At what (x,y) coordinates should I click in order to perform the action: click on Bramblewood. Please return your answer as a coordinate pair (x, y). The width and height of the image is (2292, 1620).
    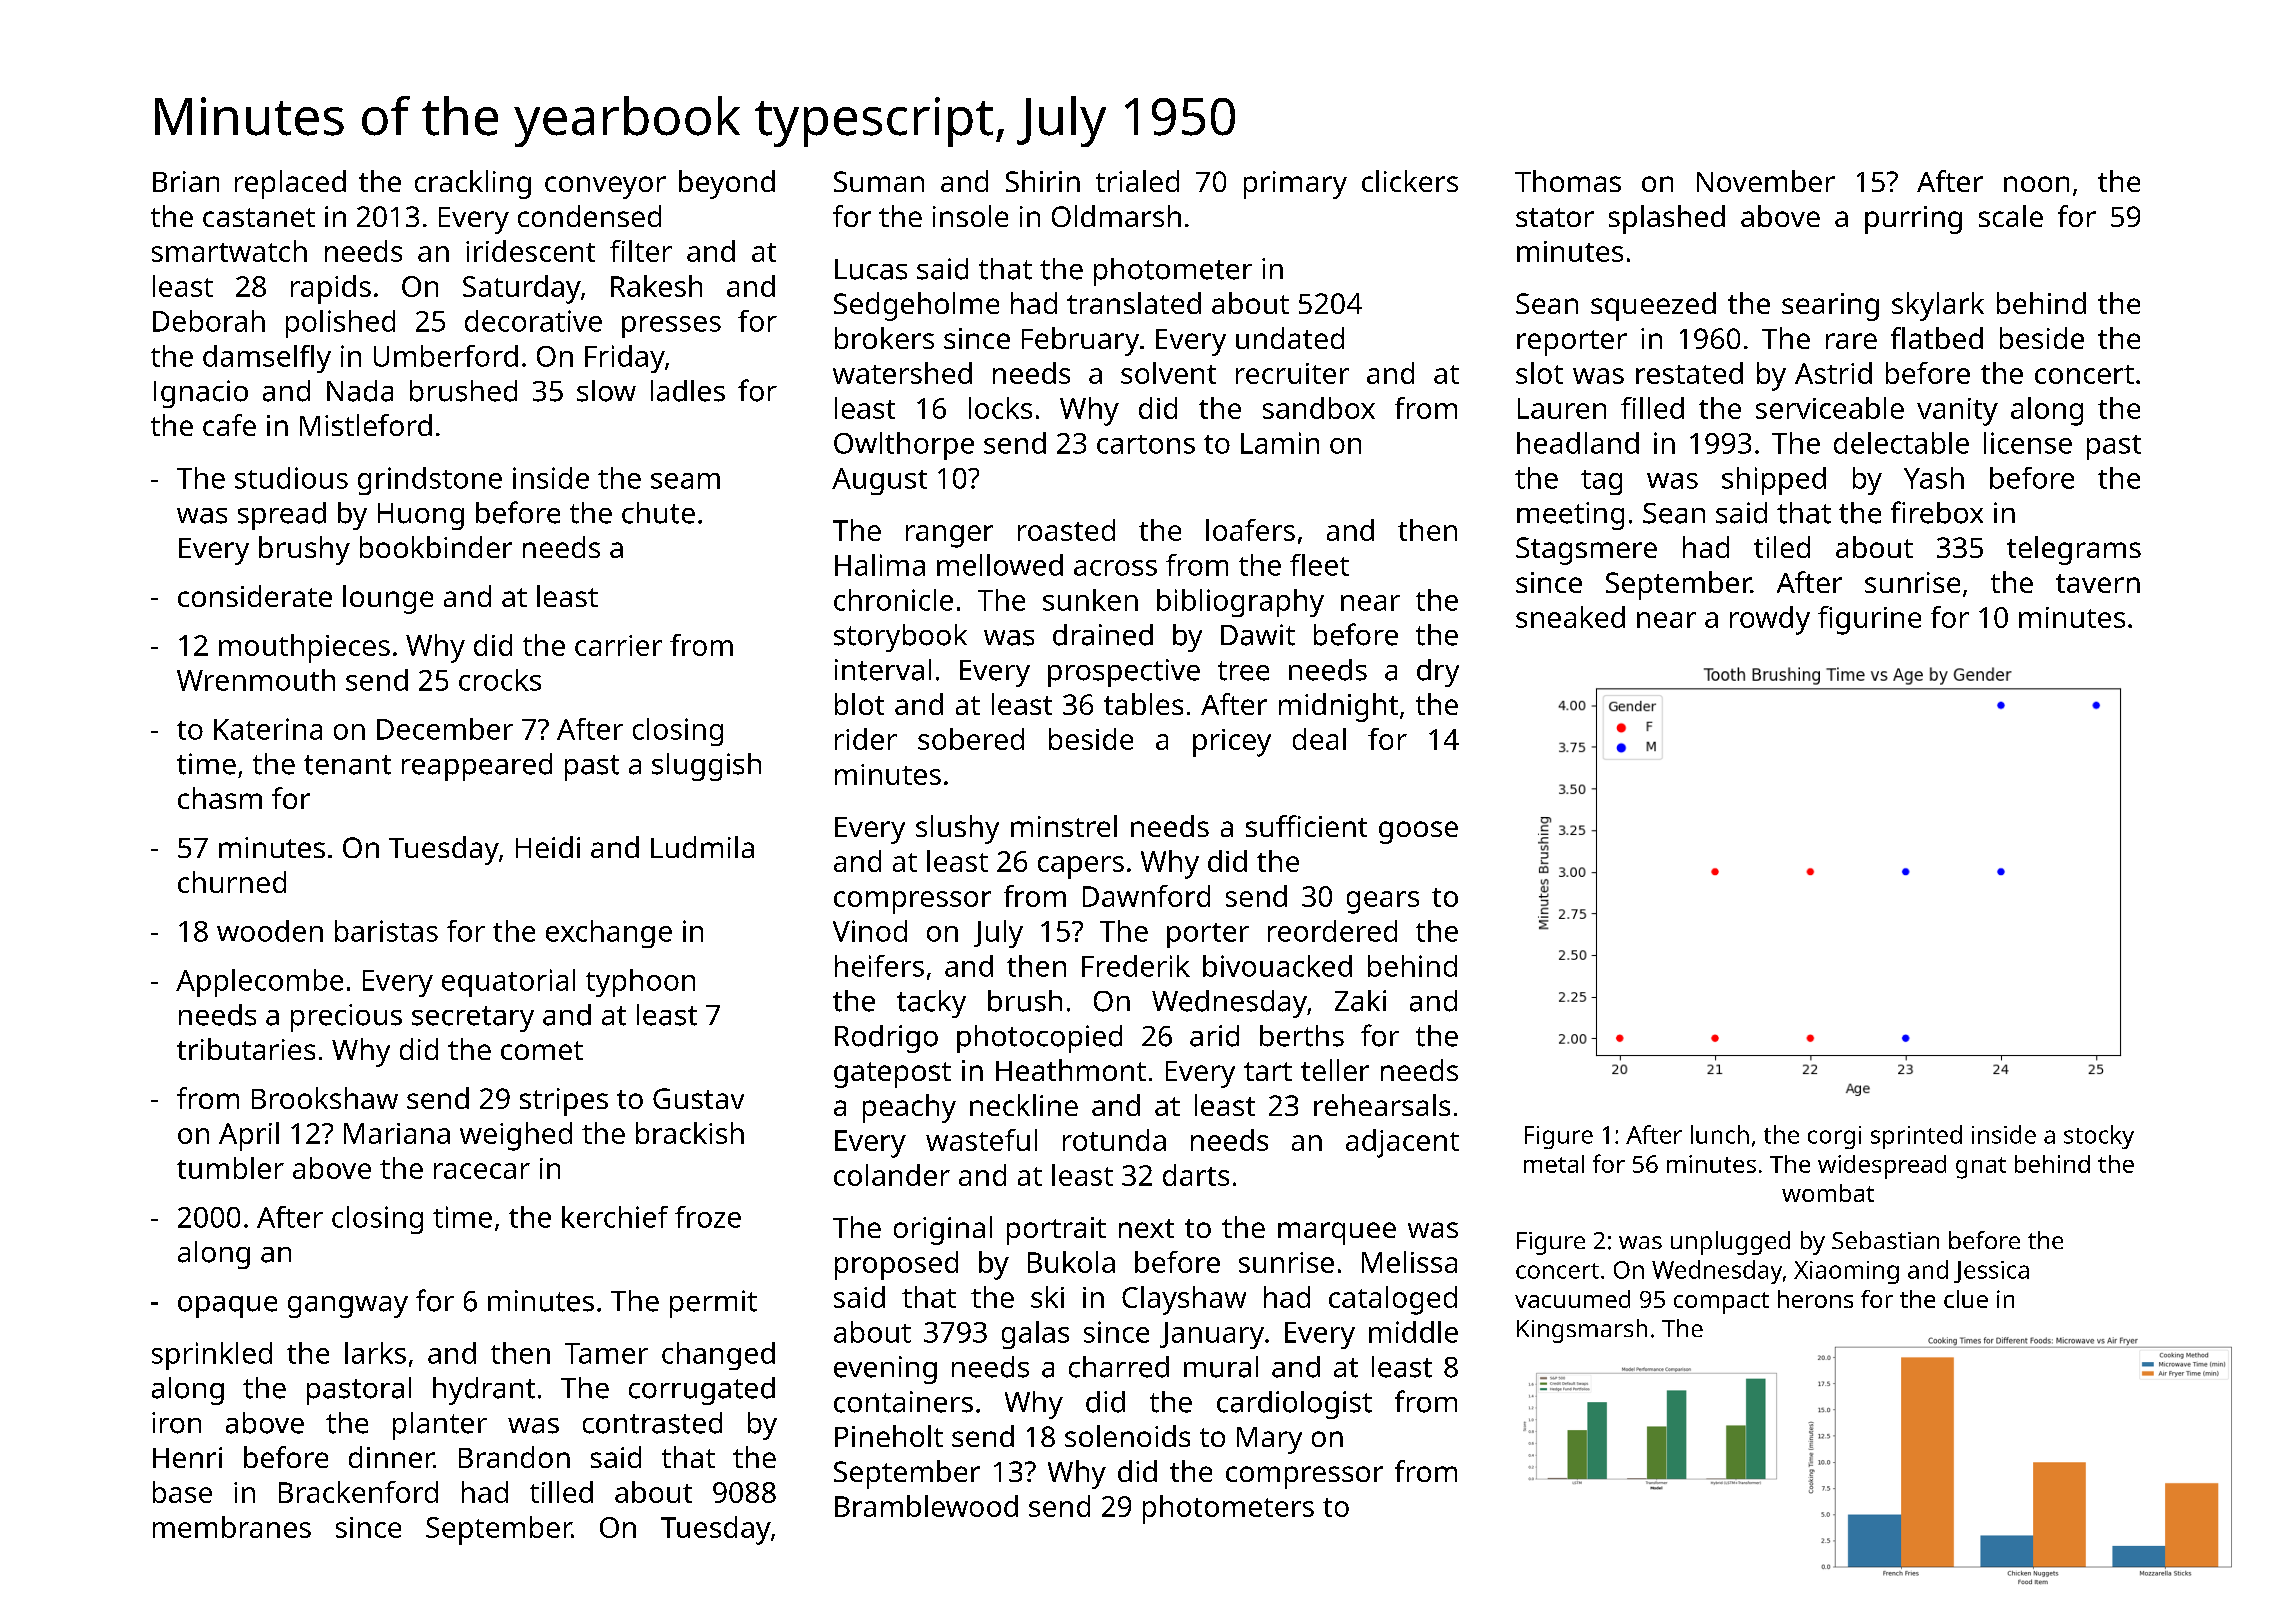
    Looking at the image, I should click on (926, 1506).
